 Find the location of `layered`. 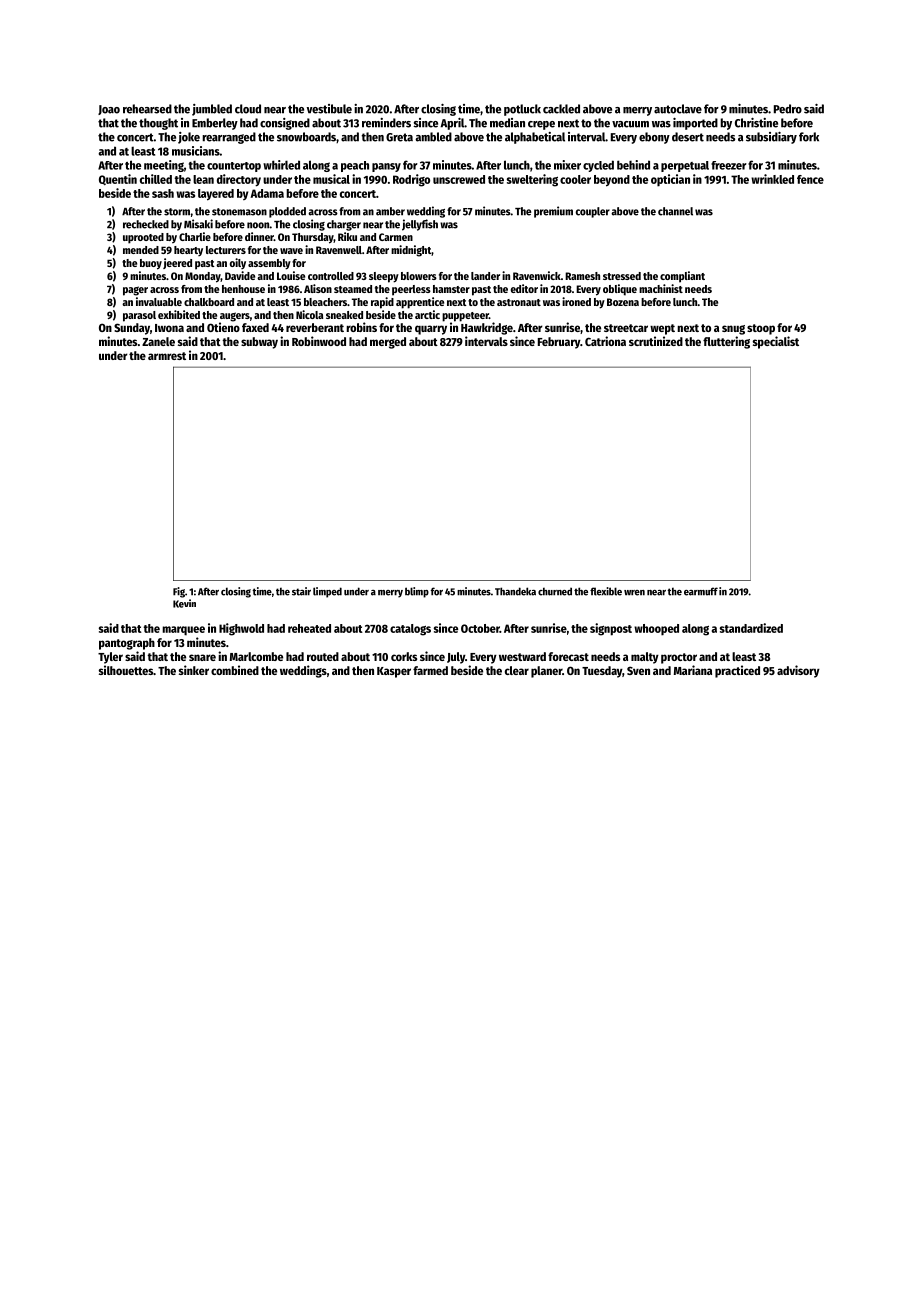

layered is located at coordinates (216, 195).
